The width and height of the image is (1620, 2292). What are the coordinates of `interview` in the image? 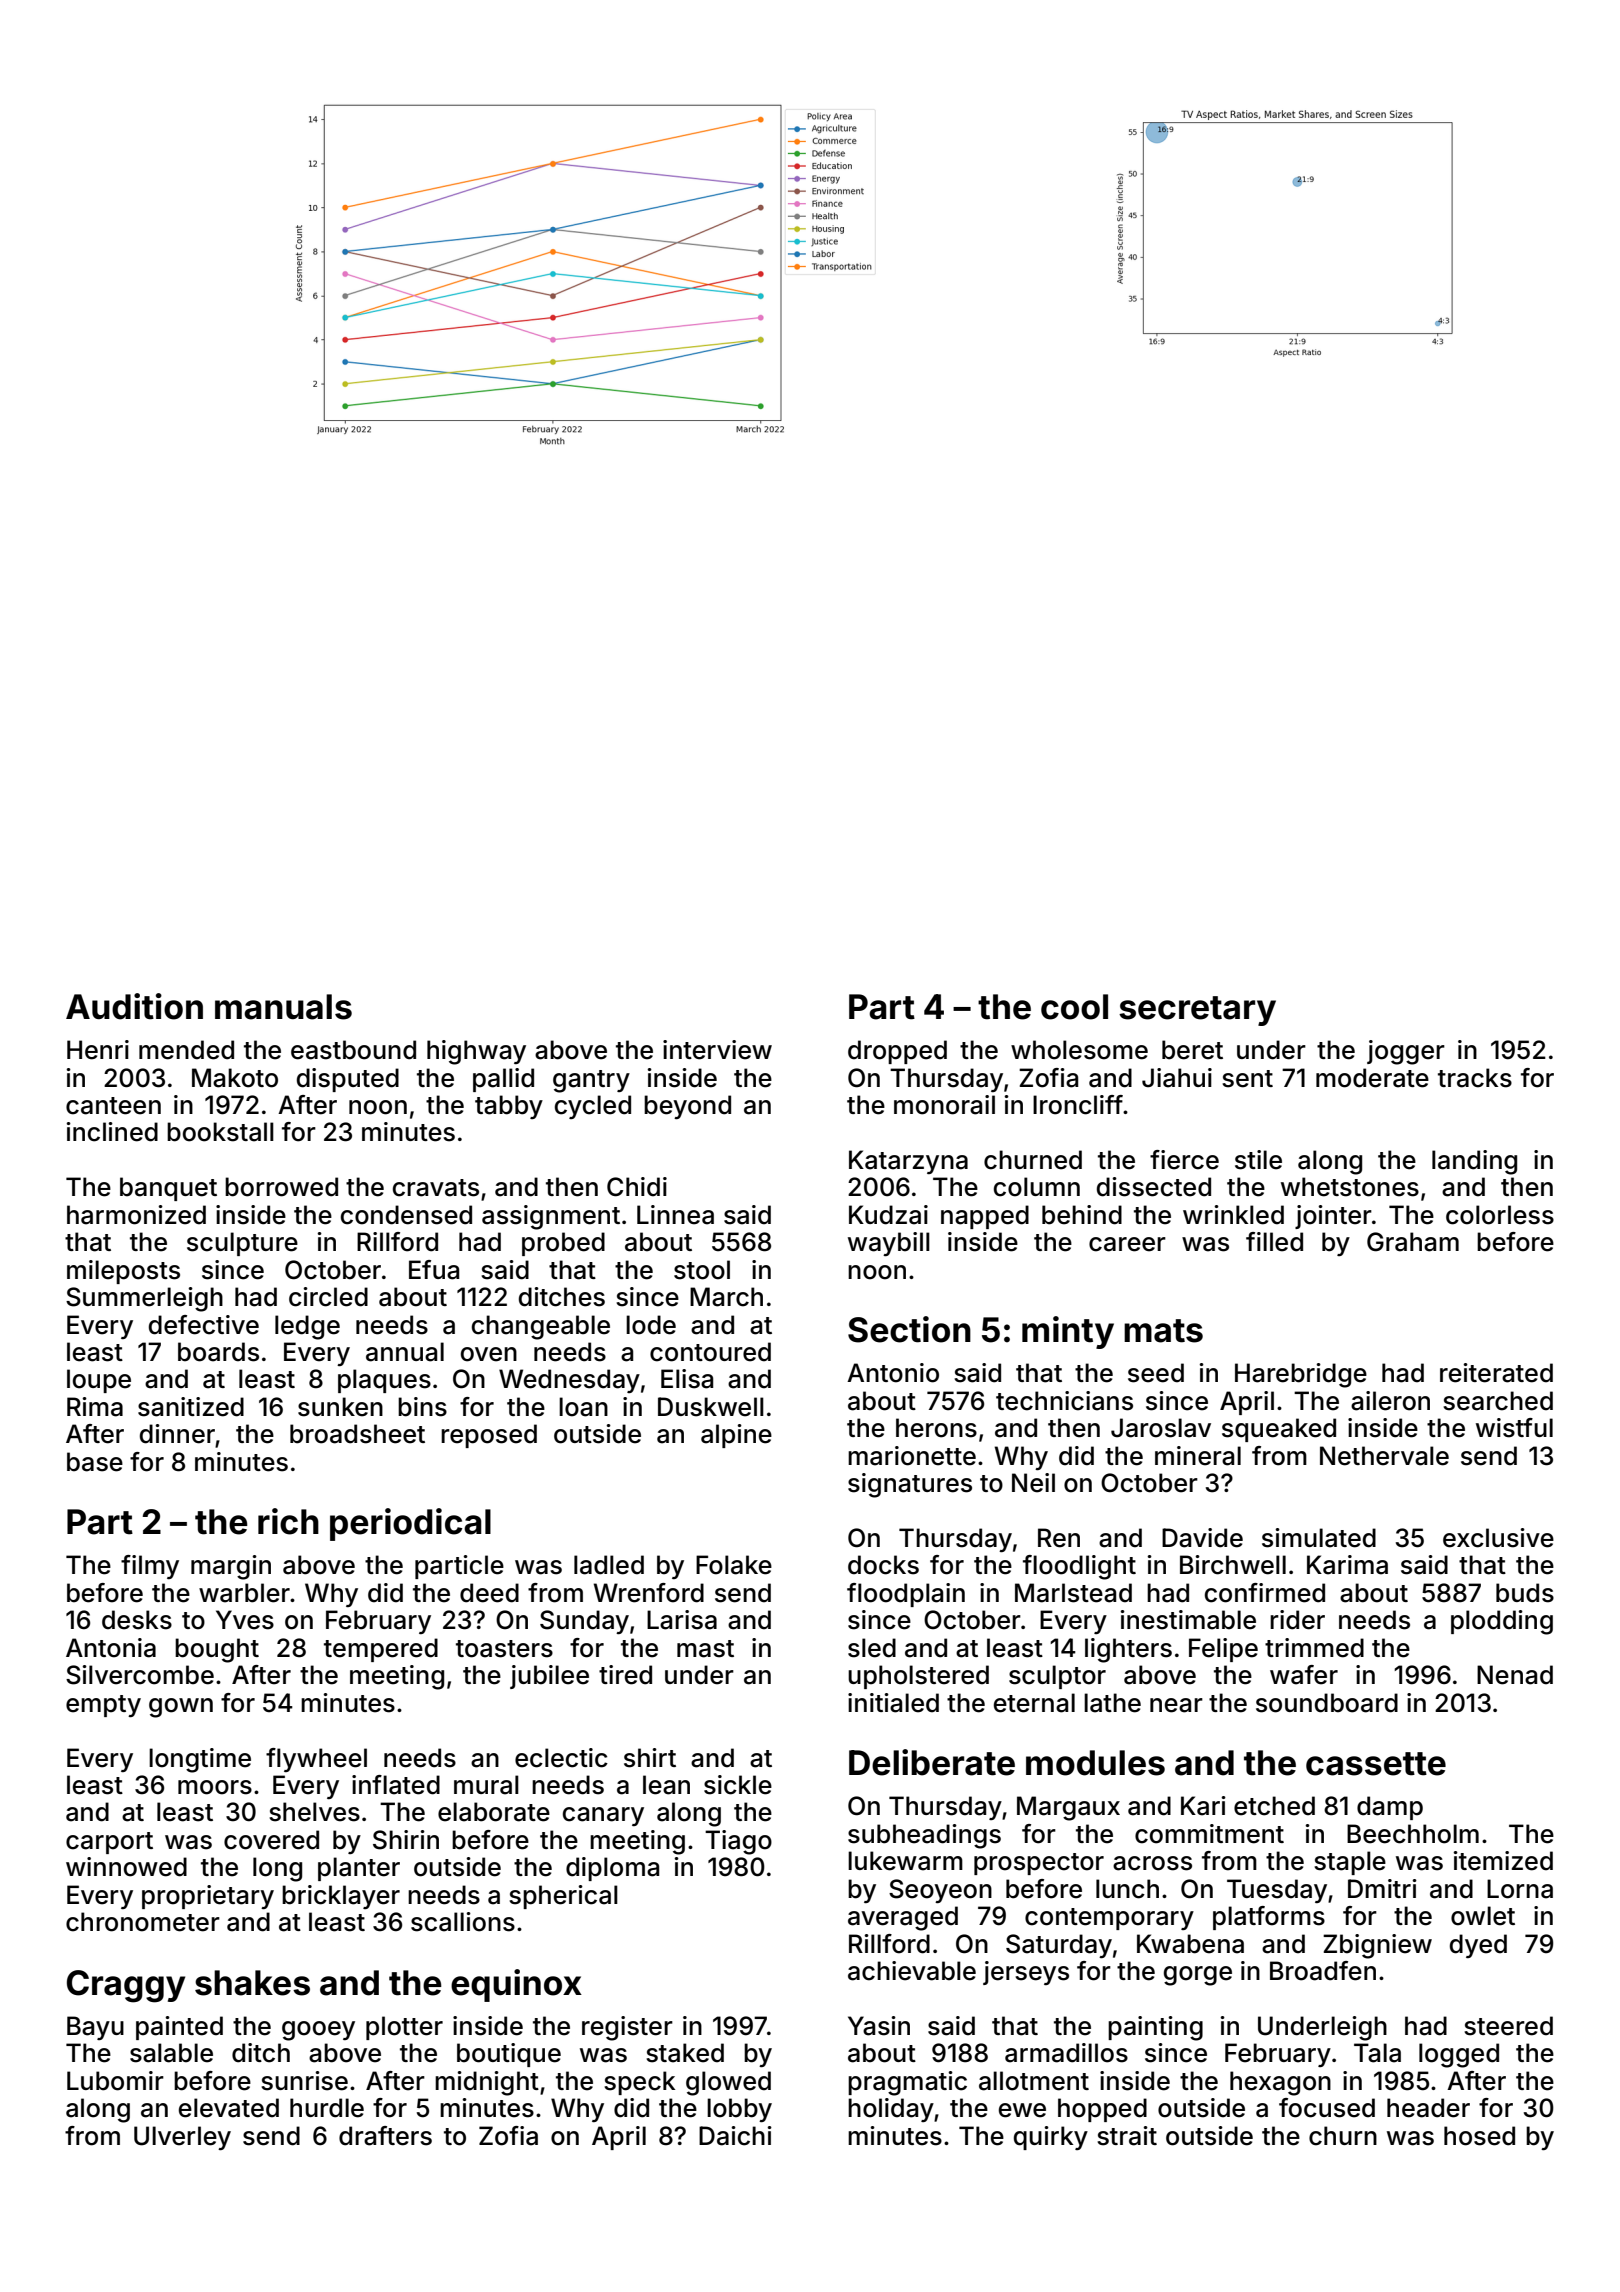 It's located at (717, 1050).
